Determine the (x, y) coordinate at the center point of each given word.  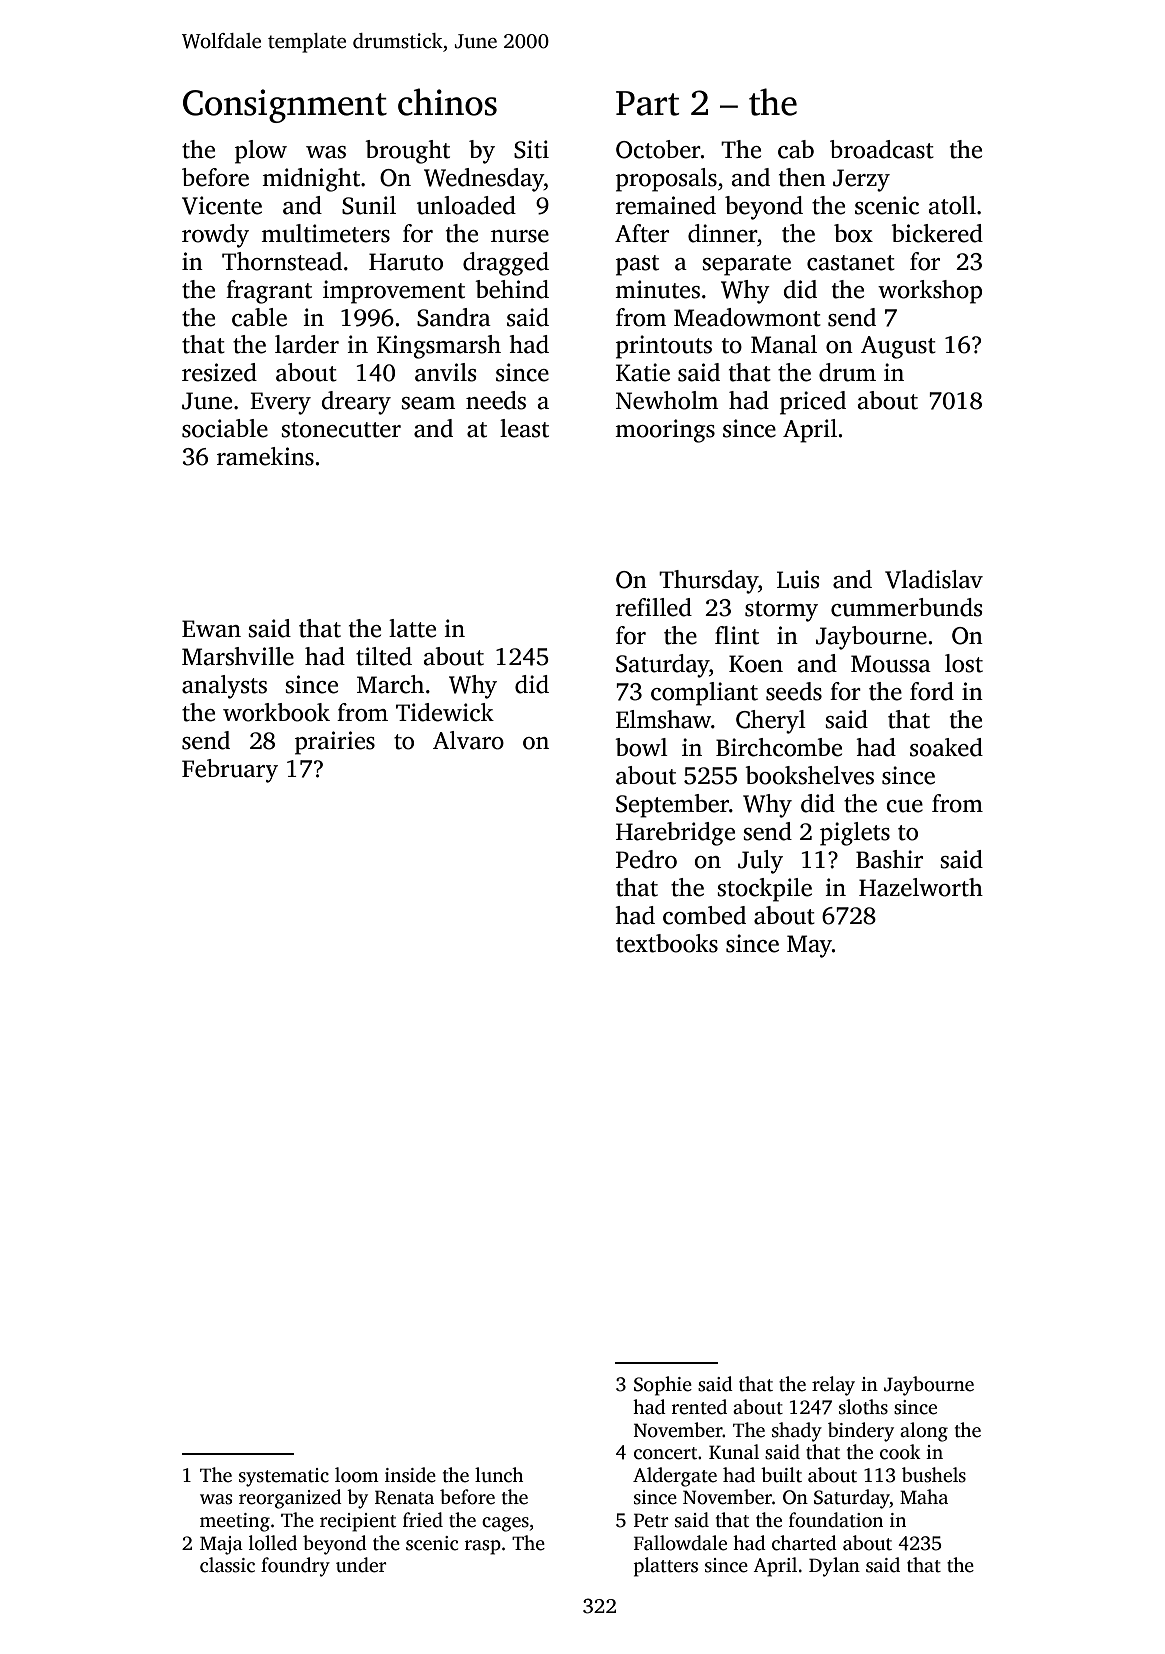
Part (647, 103)
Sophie (663, 1386)
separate (746, 265)
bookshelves (809, 775)
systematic (284, 1477)
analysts (224, 687)
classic (227, 1565)
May (809, 946)
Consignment (285, 106)
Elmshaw (663, 719)
